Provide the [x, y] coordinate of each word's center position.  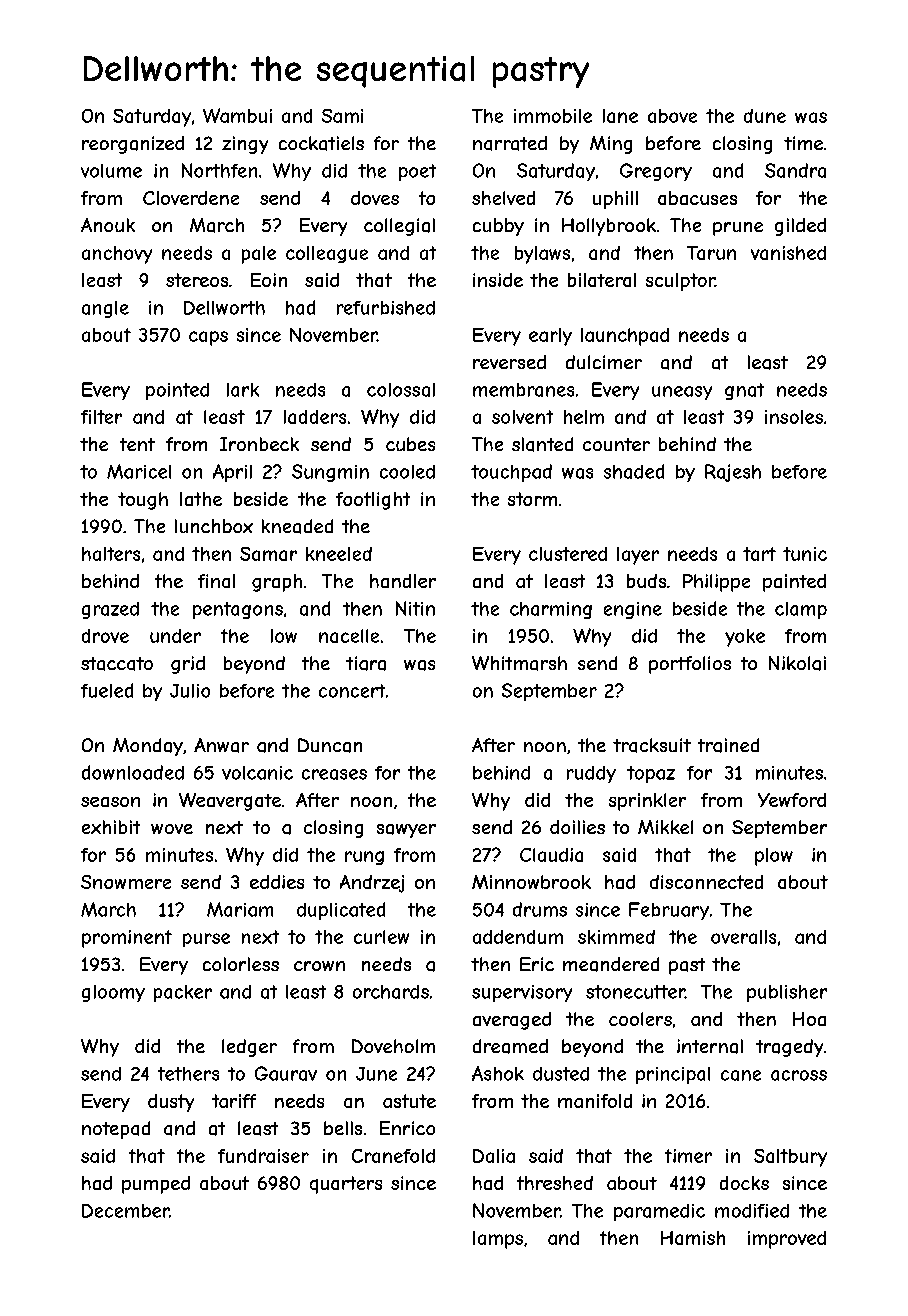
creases [334, 774]
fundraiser [263, 1156]
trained [728, 745]
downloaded [133, 772]
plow [774, 857]
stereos [197, 280]
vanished [788, 253]
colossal [401, 390]
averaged [512, 1021]
